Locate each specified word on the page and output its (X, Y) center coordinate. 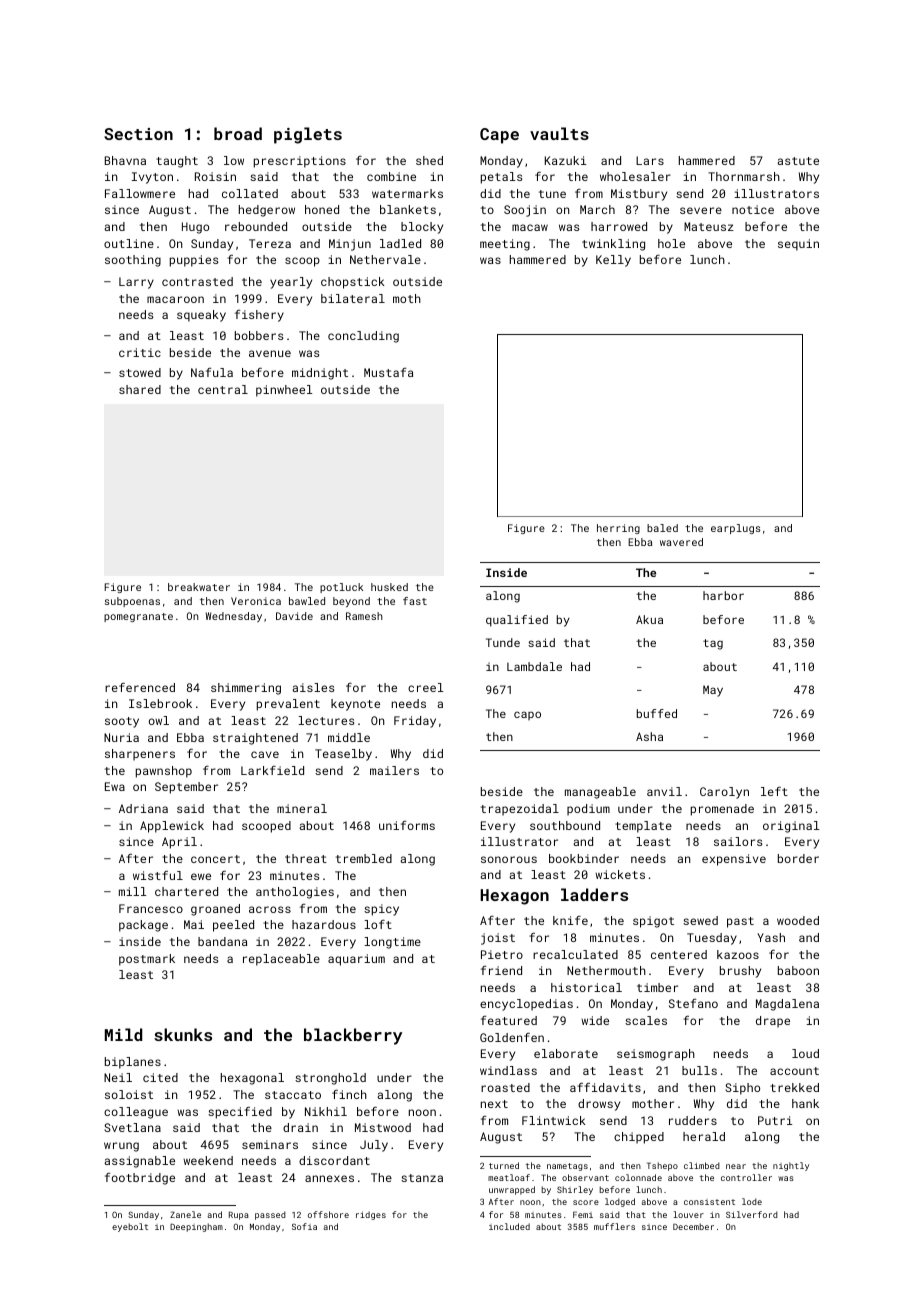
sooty (122, 722)
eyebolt (130, 1227)
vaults (559, 133)
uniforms (407, 825)
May (713, 691)
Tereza (270, 243)
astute (798, 161)
